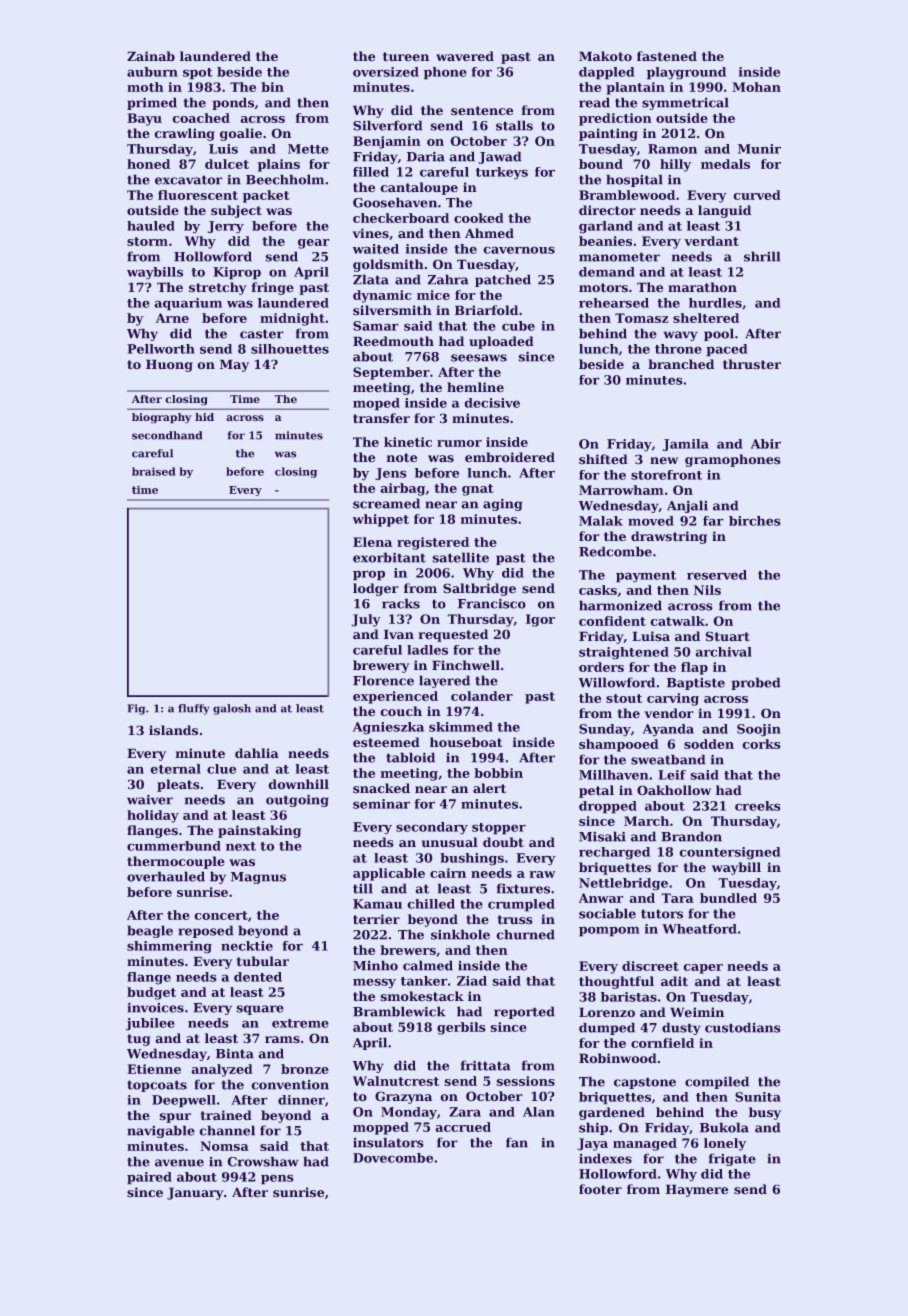 This screenshot has width=908, height=1316. I want to click on flap, so click(694, 668).
